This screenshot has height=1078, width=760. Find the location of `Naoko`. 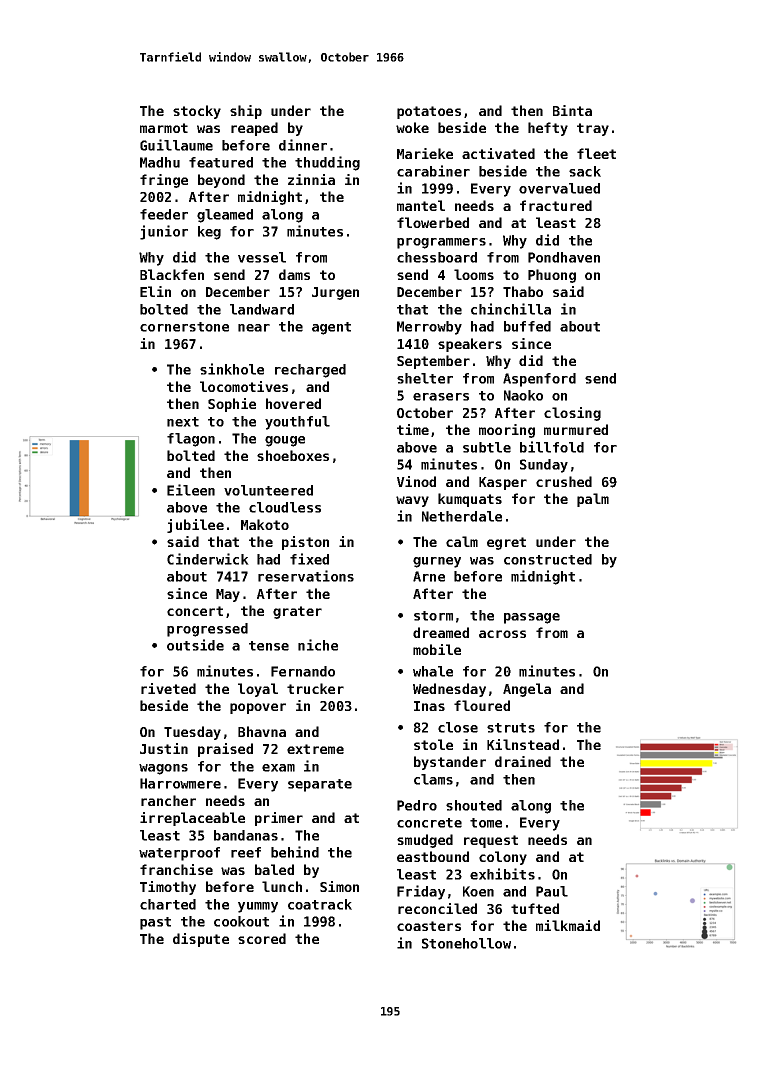

Naoko is located at coordinates (523, 395).
